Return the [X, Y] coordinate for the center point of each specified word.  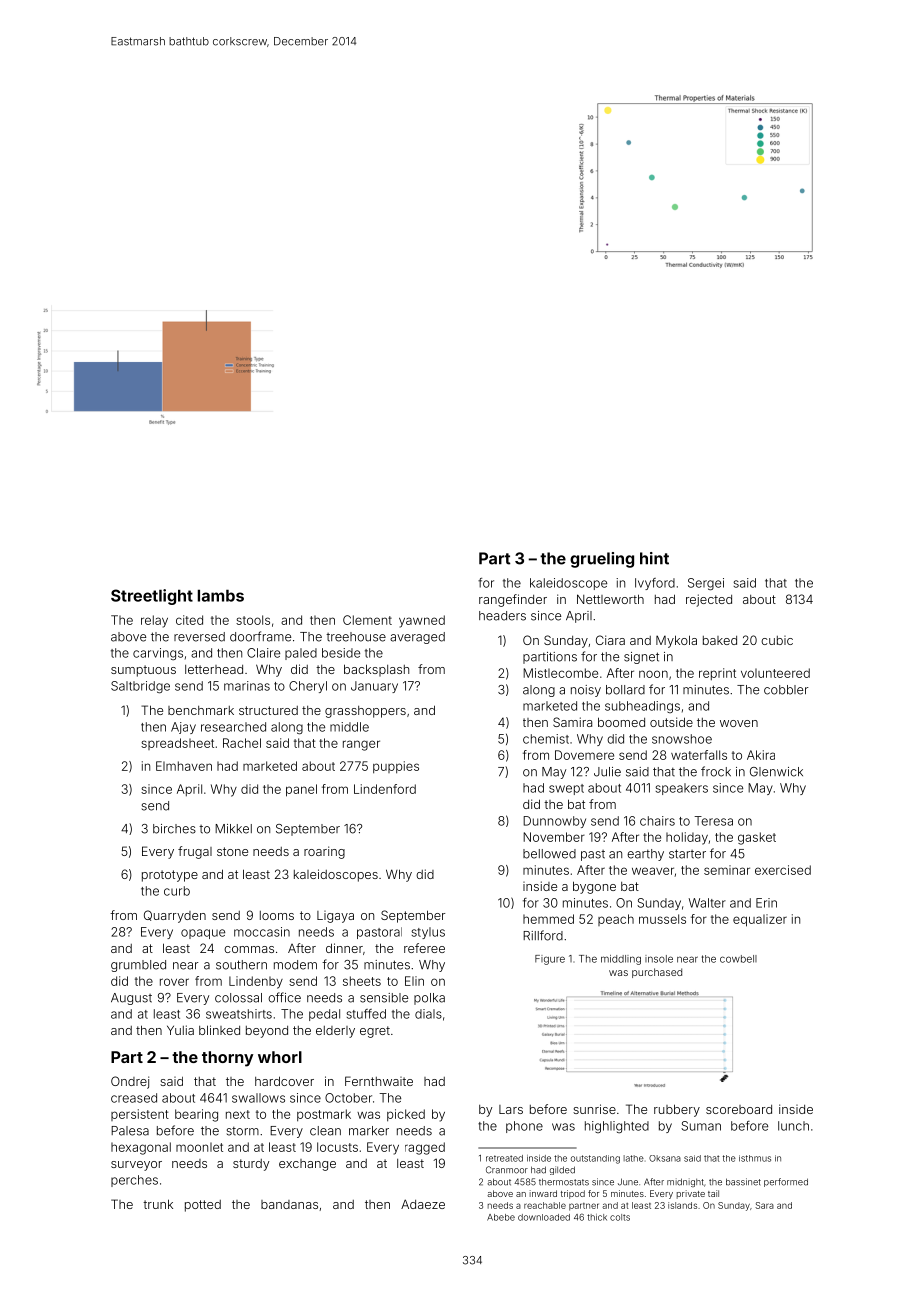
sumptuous [143, 671]
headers [502, 616]
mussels [662, 919]
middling [621, 960]
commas [249, 949]
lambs [221, 595]
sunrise [594, 1109]
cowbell [738, 959]
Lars [511, 1109]
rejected [709, 600]
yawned [422, 621]
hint [654, 558]
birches [174, 829]
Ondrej [130, 1082]
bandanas [289, 1204]
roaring [324, 852]
